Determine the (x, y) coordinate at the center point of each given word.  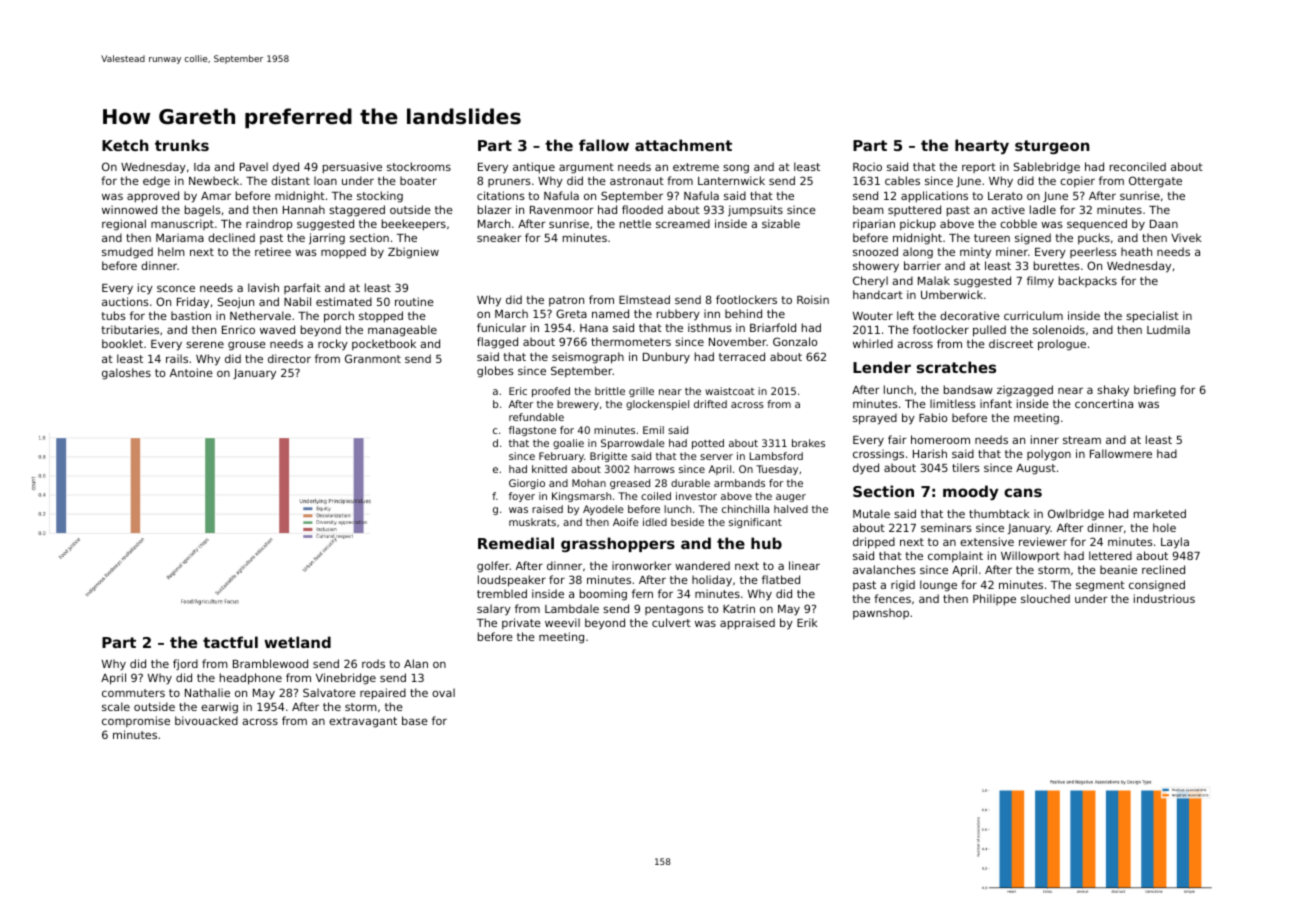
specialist (1152, 317)
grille (641, 392)
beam (868, 209)
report (979, 168)
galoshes (126, 374)
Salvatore (329, 692)
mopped (343, 252)
